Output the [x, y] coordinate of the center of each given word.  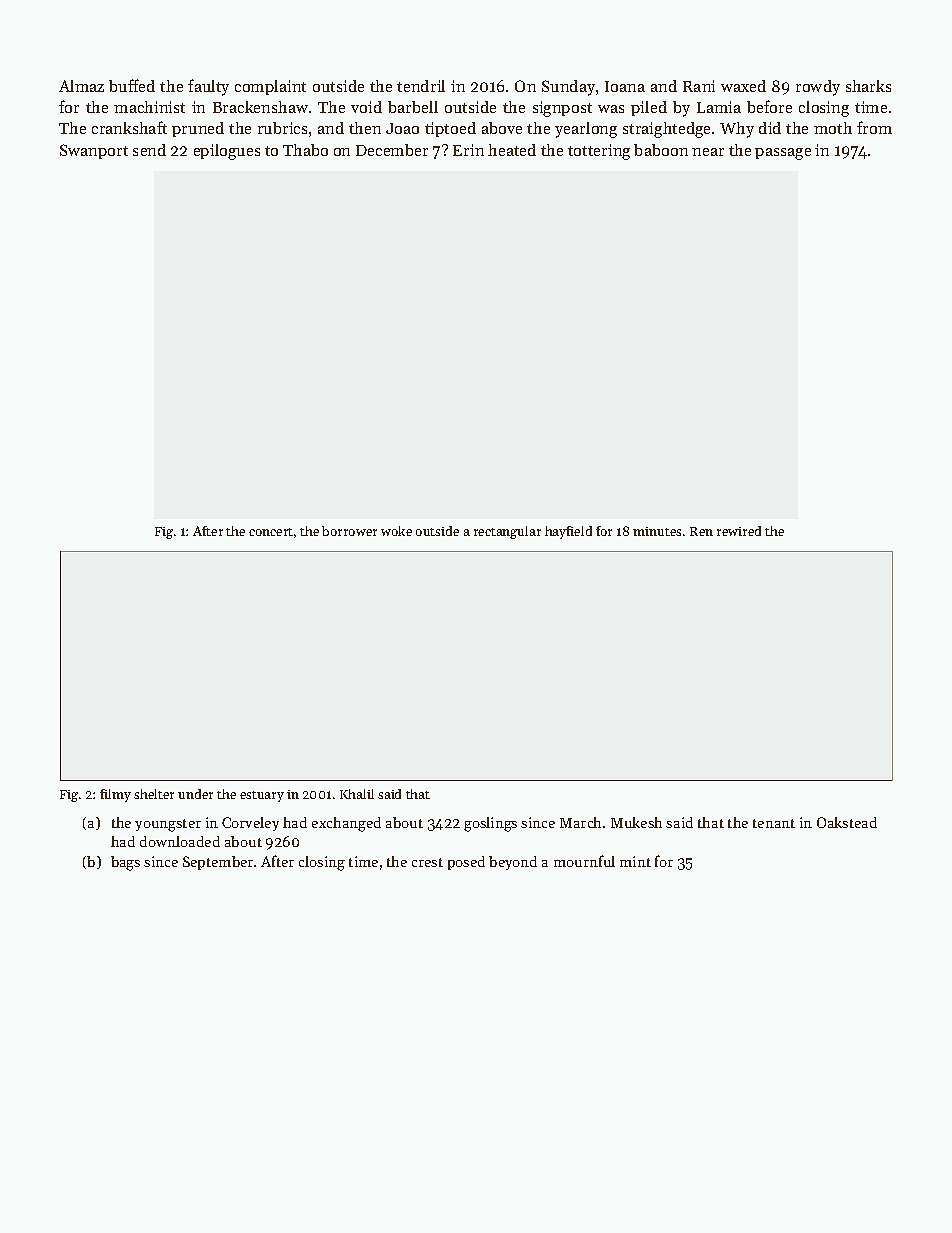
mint [635, 861]
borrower [349, 531]
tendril [421, 86]
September [218, 863]
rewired [739, 531]
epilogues [227, 152]
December [392, 150]
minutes [657, 531]
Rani [699, 86]
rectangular [507, 532]
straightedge [666, 130]
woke [396, 531]
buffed [132, 85]
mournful [584, 861]
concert [271, 532]
